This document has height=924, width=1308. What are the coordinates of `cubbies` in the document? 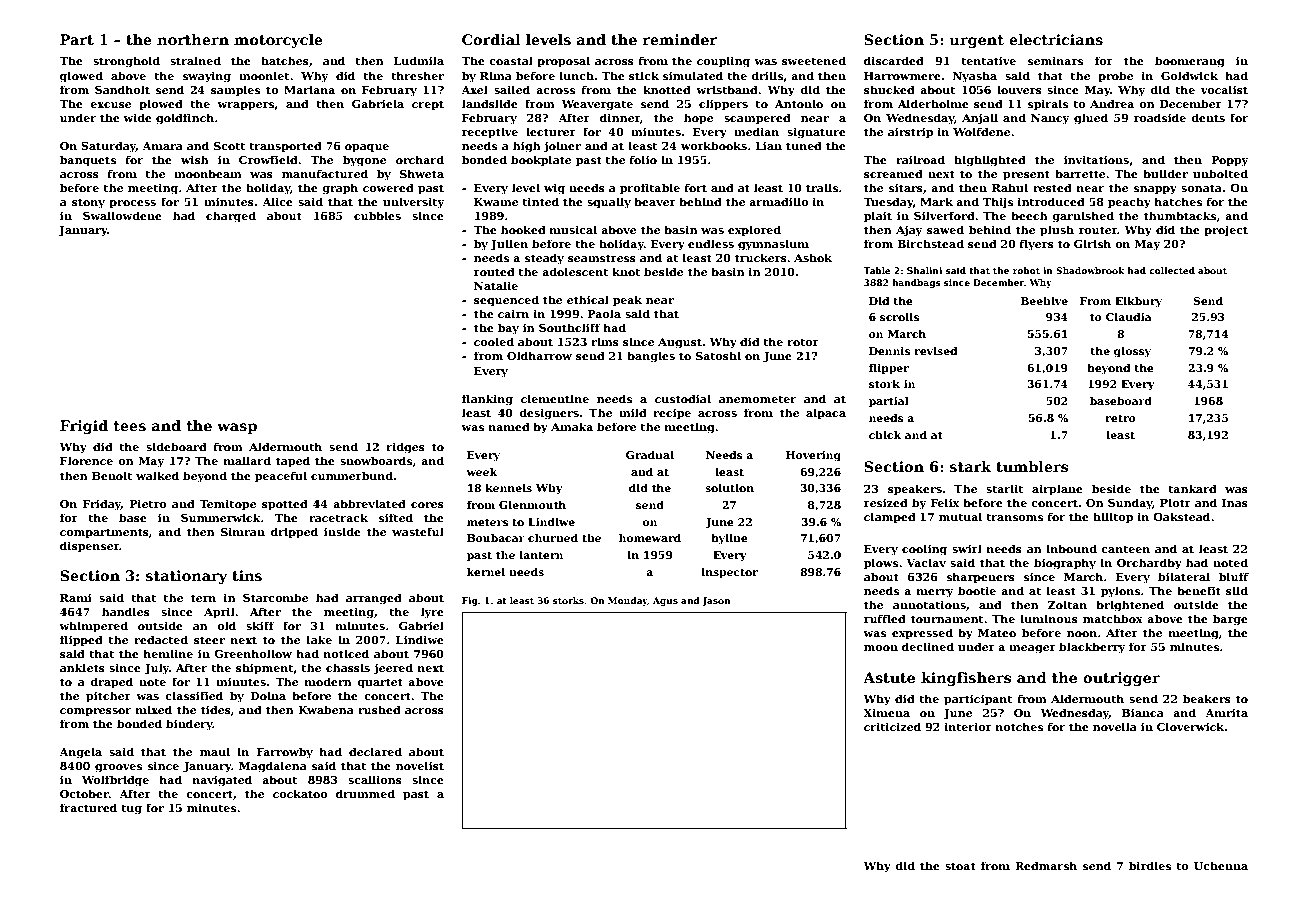 It's located at (377, 215).
